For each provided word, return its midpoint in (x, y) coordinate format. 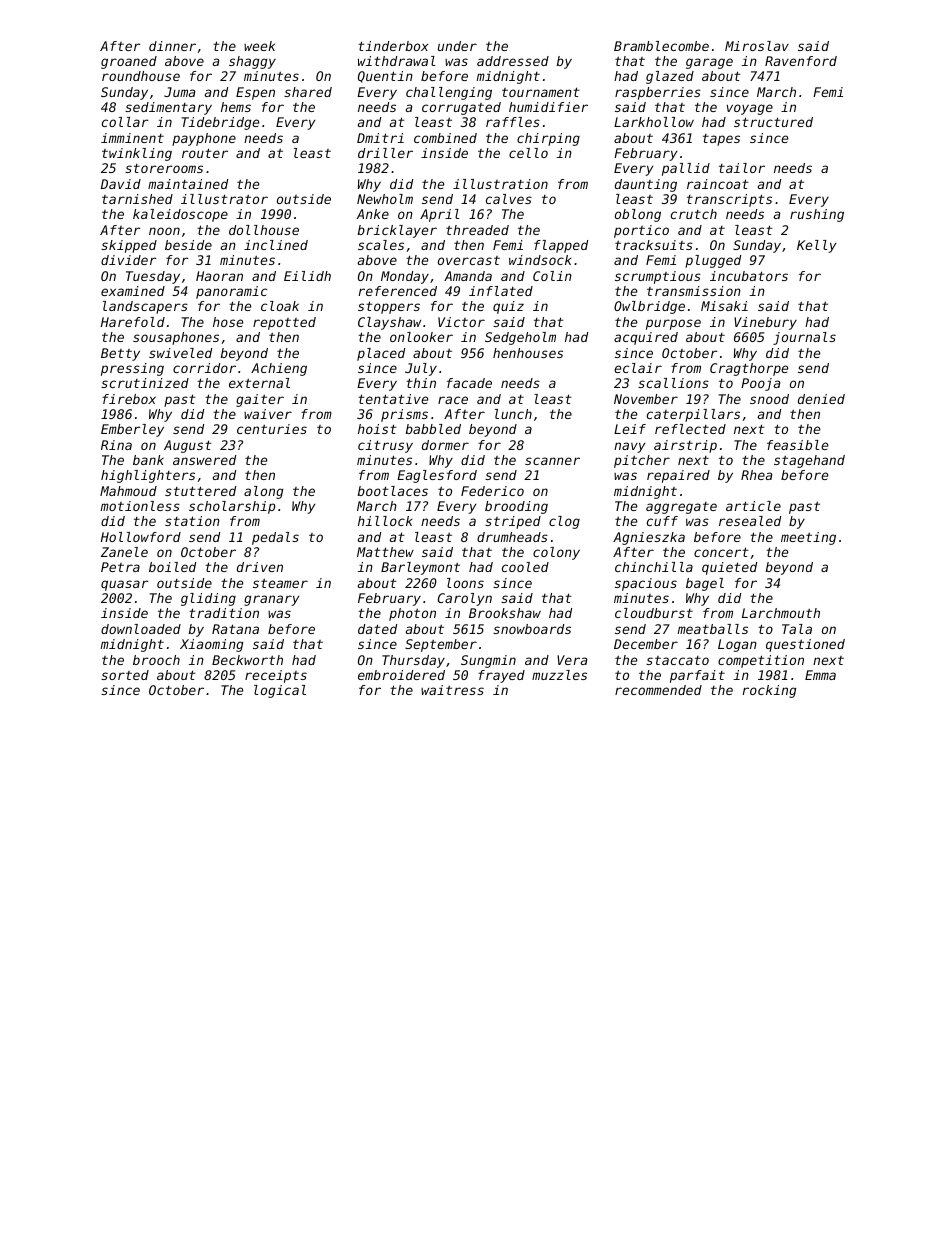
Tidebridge (220, 123)
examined (133, 291)
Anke (373, 214)
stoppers (389, 307)
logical (280, 691)
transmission (694, 291)
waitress (452, 690)
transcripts (729, 200)
